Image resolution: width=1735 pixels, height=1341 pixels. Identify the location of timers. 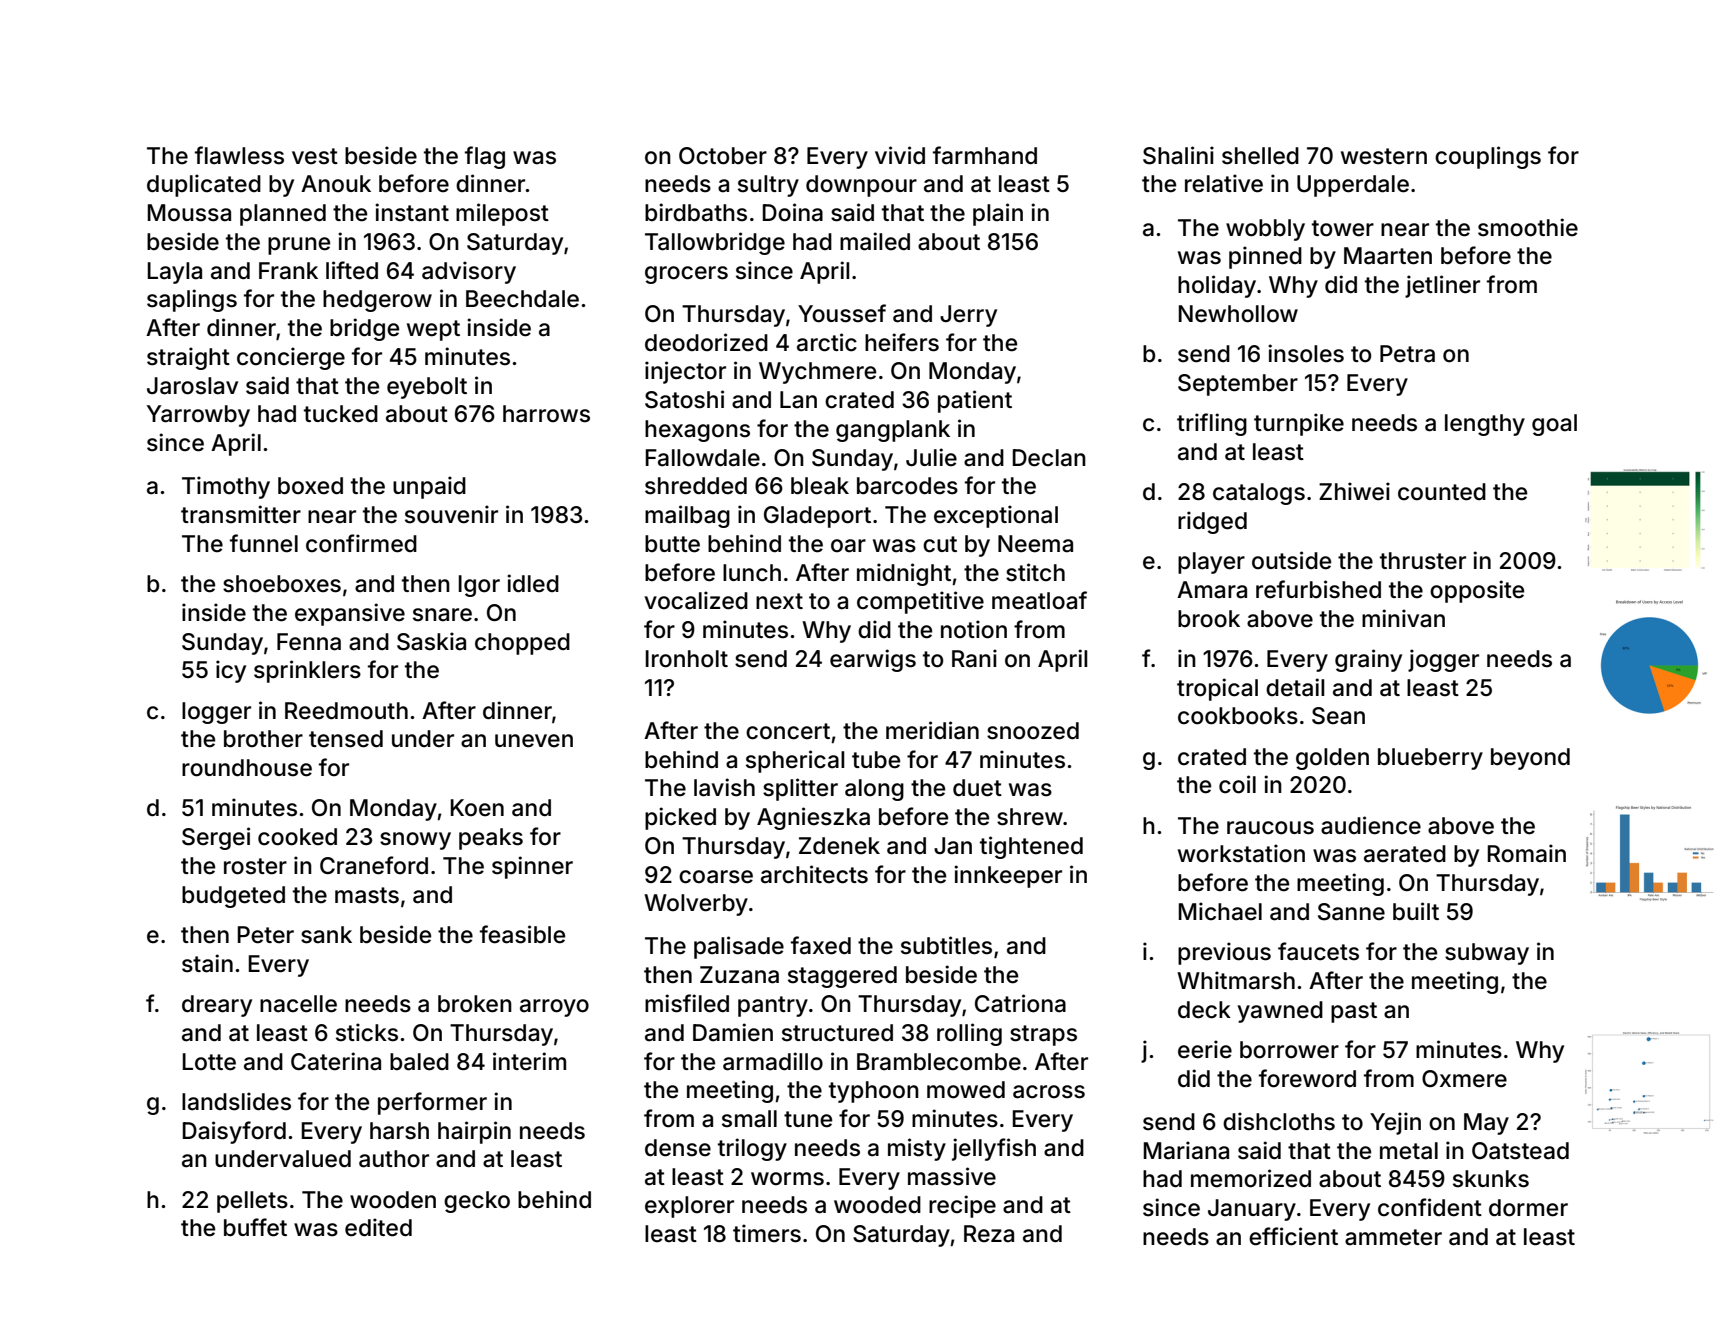
(767, 1233).
